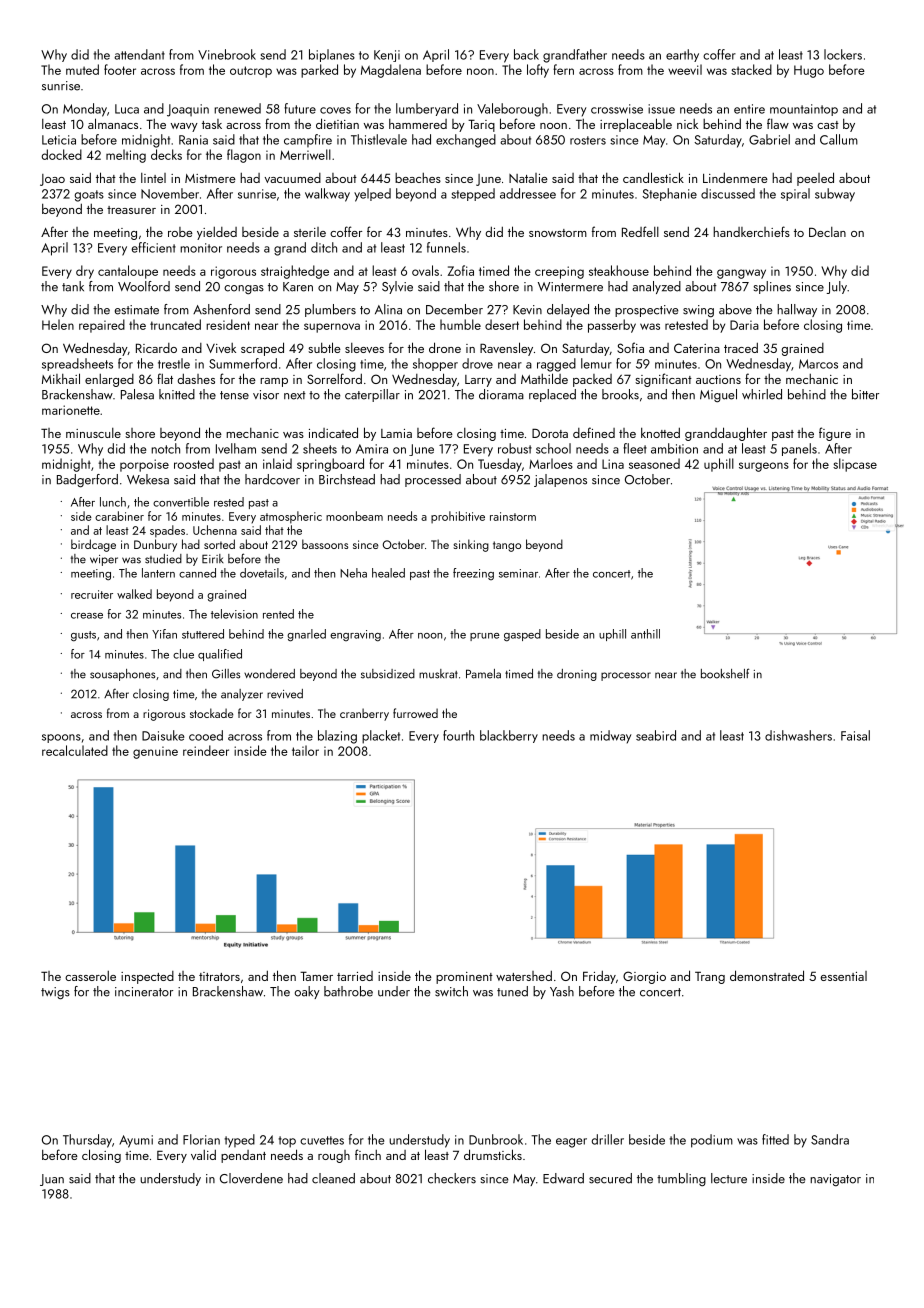 This screenshot has height=1308, width=924. I want to click on Ravensley, so click(506, 349).
